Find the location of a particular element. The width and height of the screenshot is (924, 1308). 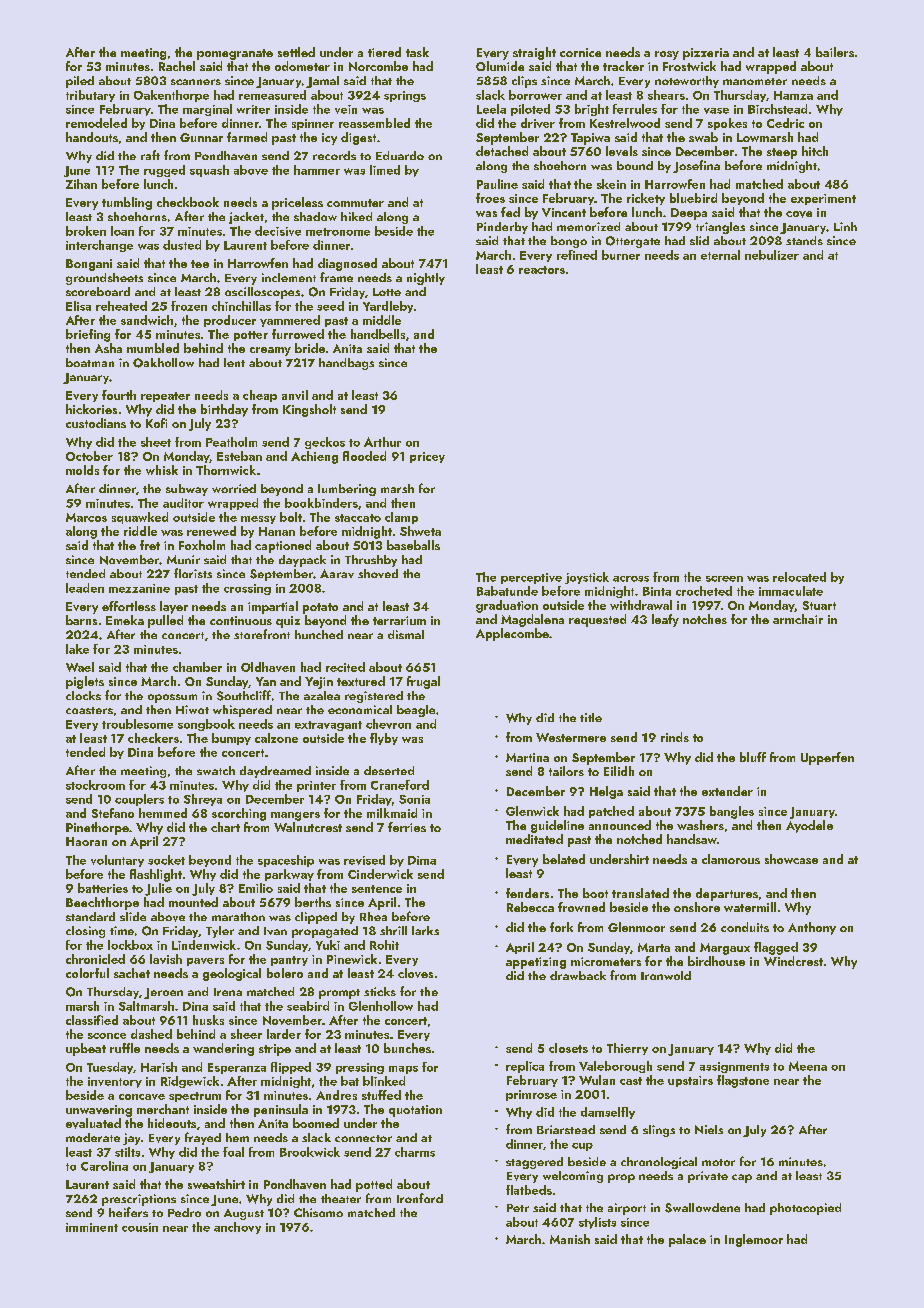

foal is located at coordinates (233, 1152).
